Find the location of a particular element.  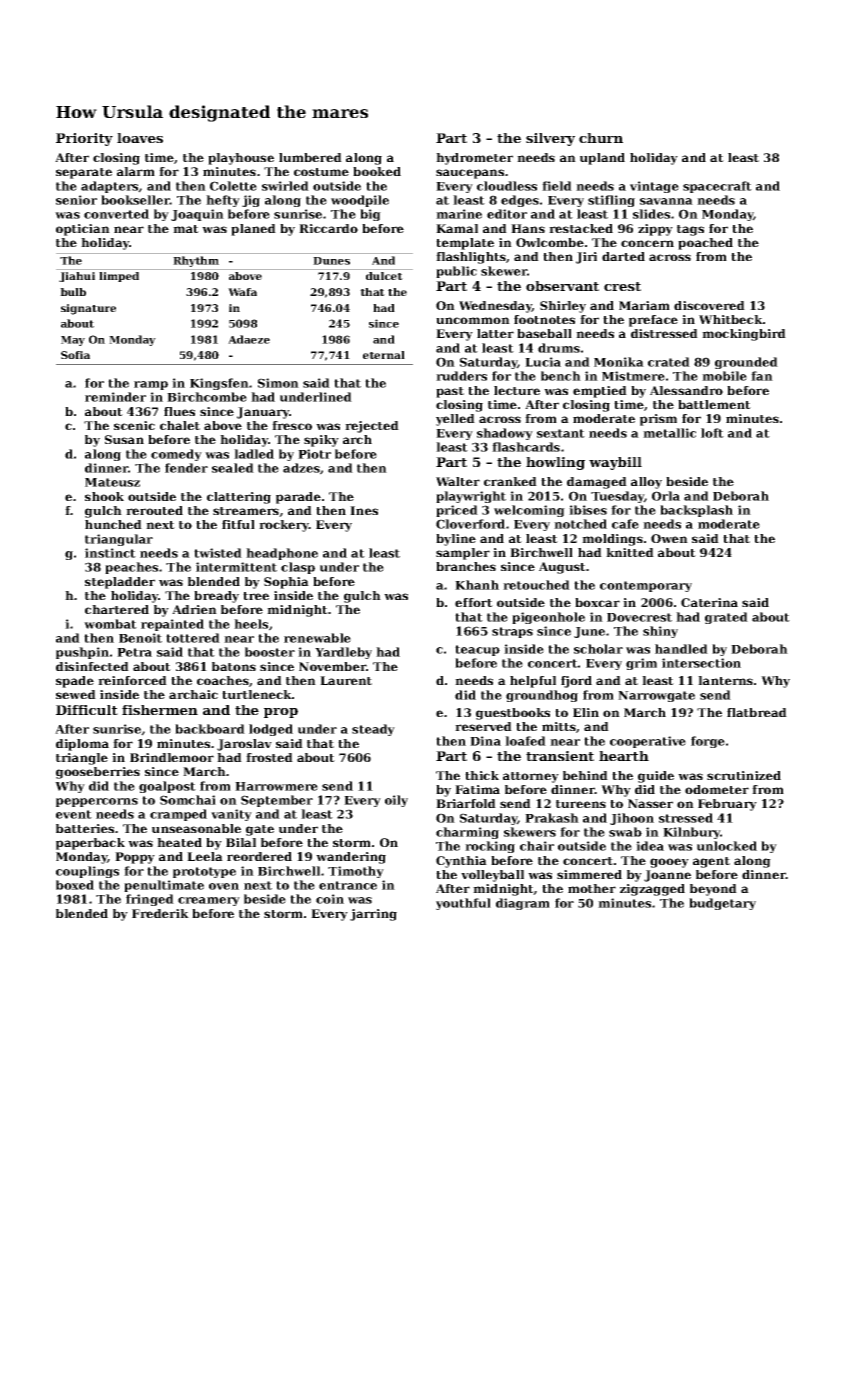

steady is located at coordinates (373, 730).
